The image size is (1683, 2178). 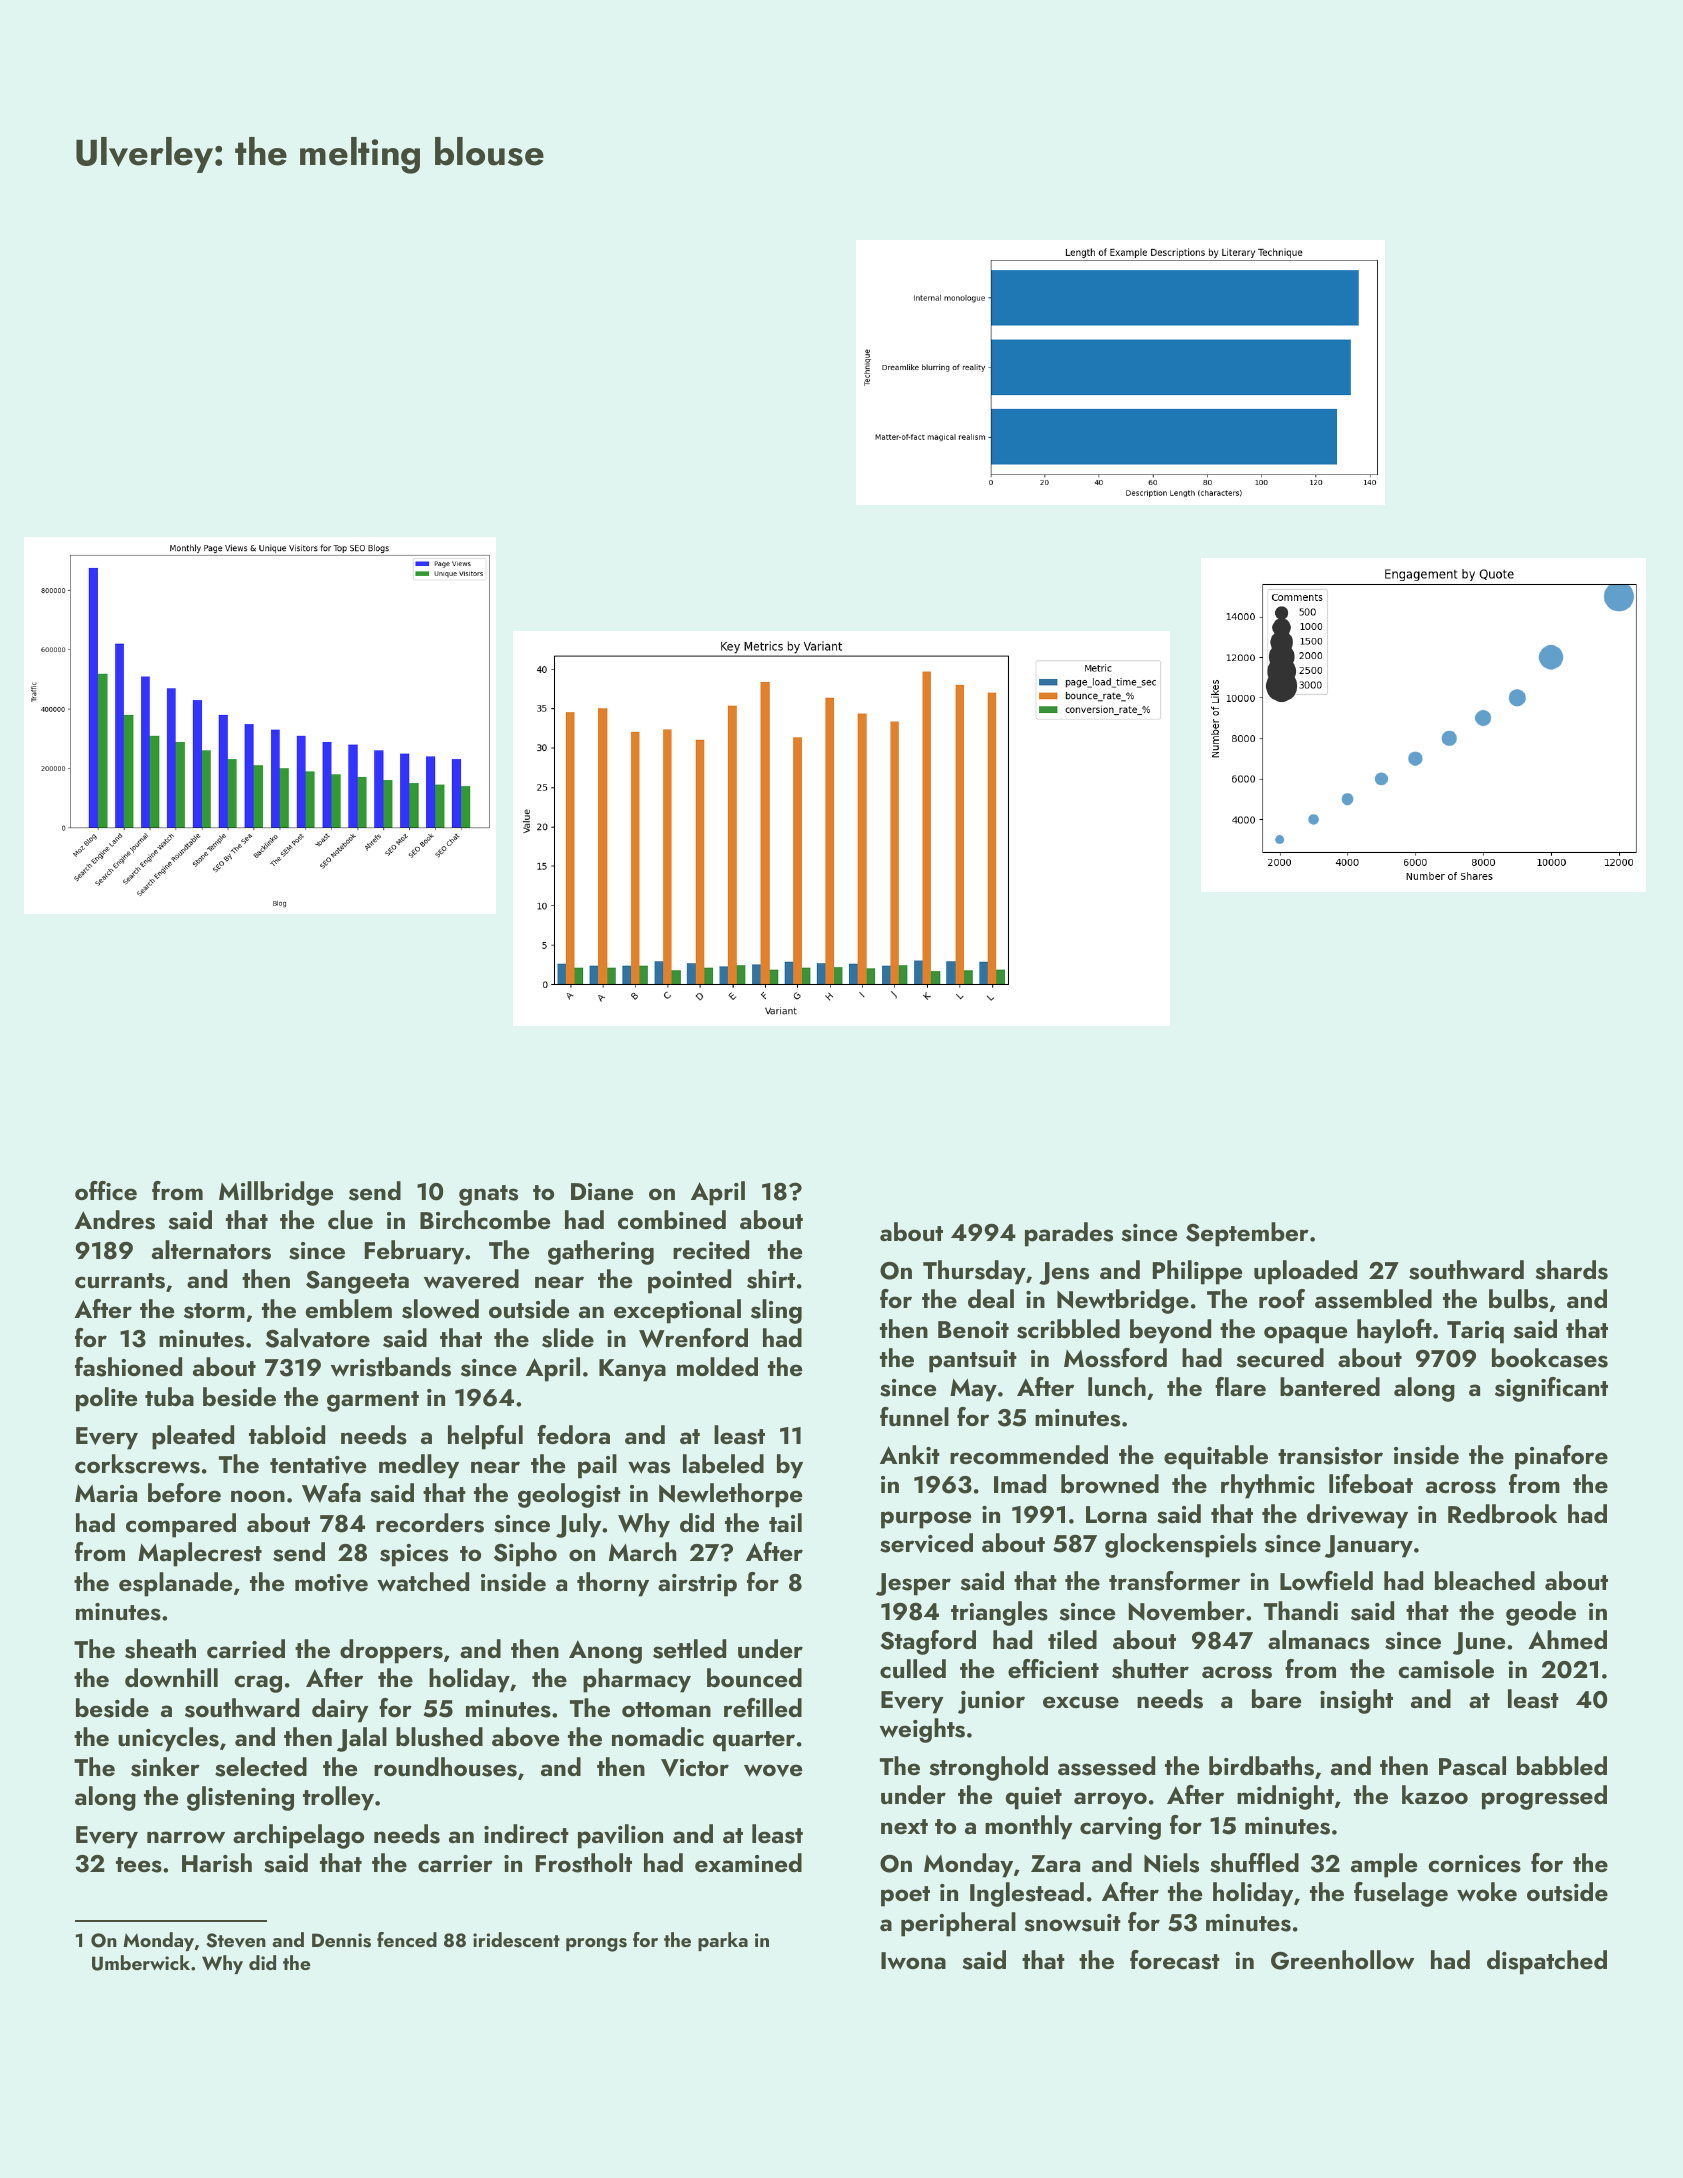 I want to click on Harish, so click(x=217, y=1863).
